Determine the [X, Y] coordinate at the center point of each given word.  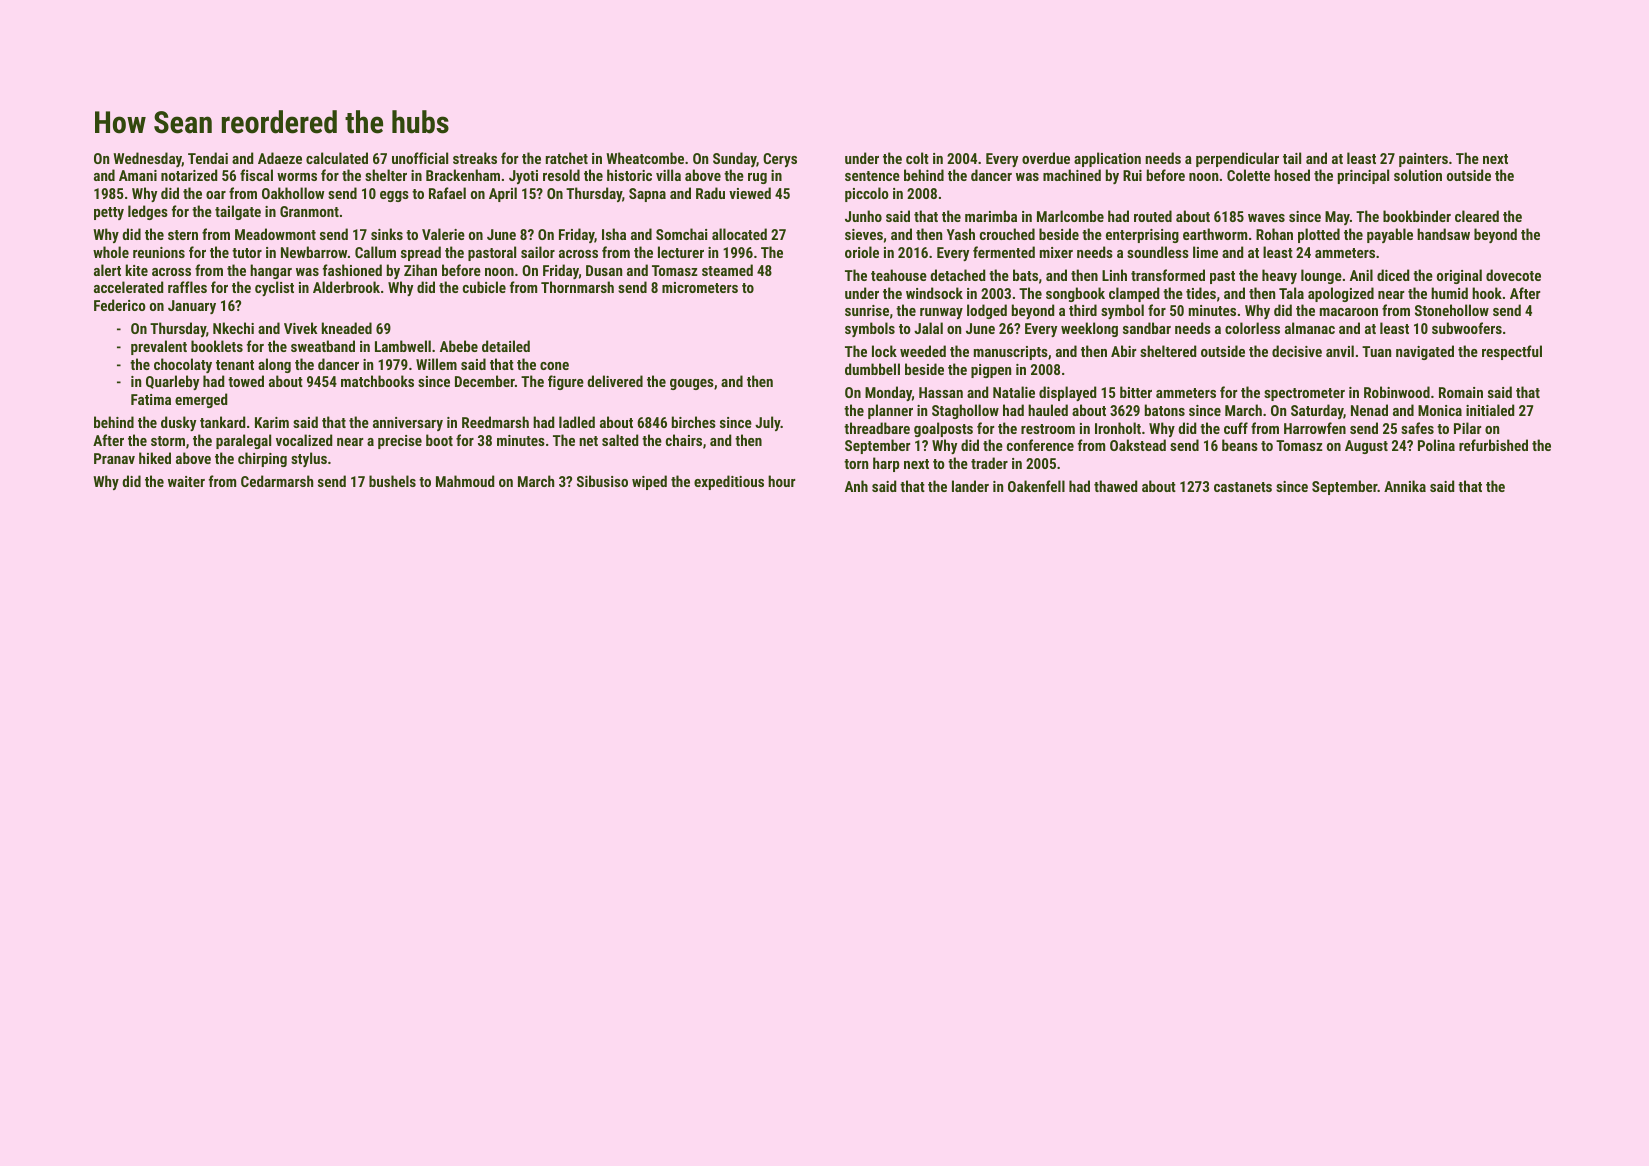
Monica [1440, 410]
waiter [186, 481]
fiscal [256, 175]
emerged [201, 400]
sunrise [867, 310]
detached [957, 275]
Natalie [1014, 392]
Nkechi [233, 328]
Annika [1405, 486]
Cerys [780, 160]
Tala [1291, 293]
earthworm [1215, 234]
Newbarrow [314, 252]
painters [1423, 160]
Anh [856, 486]
